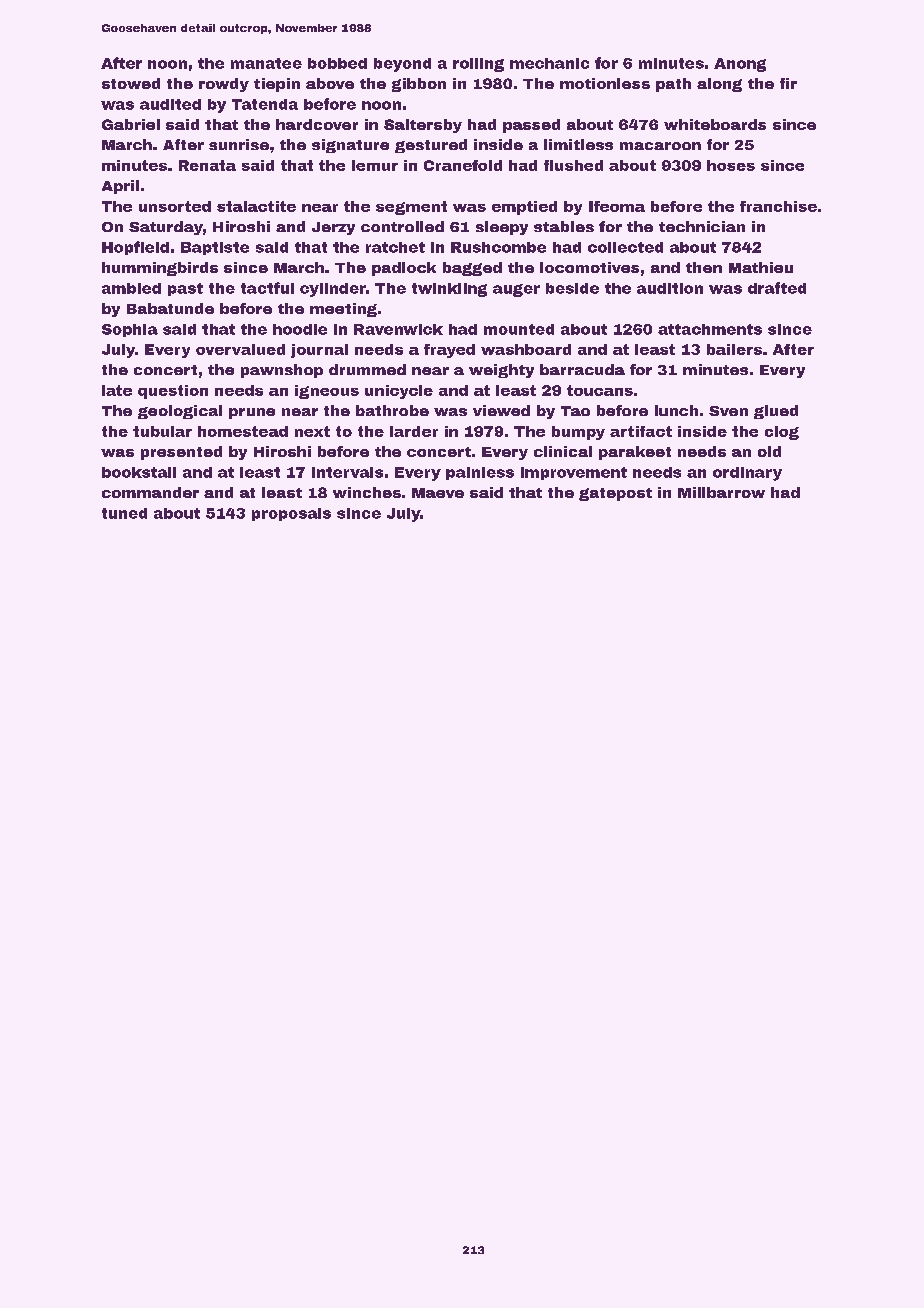 The image size is (924, 1308). What do you see at coordinates (343, 310) in the screenshot?
I see `meeting` at bounding box center [343, 310].
